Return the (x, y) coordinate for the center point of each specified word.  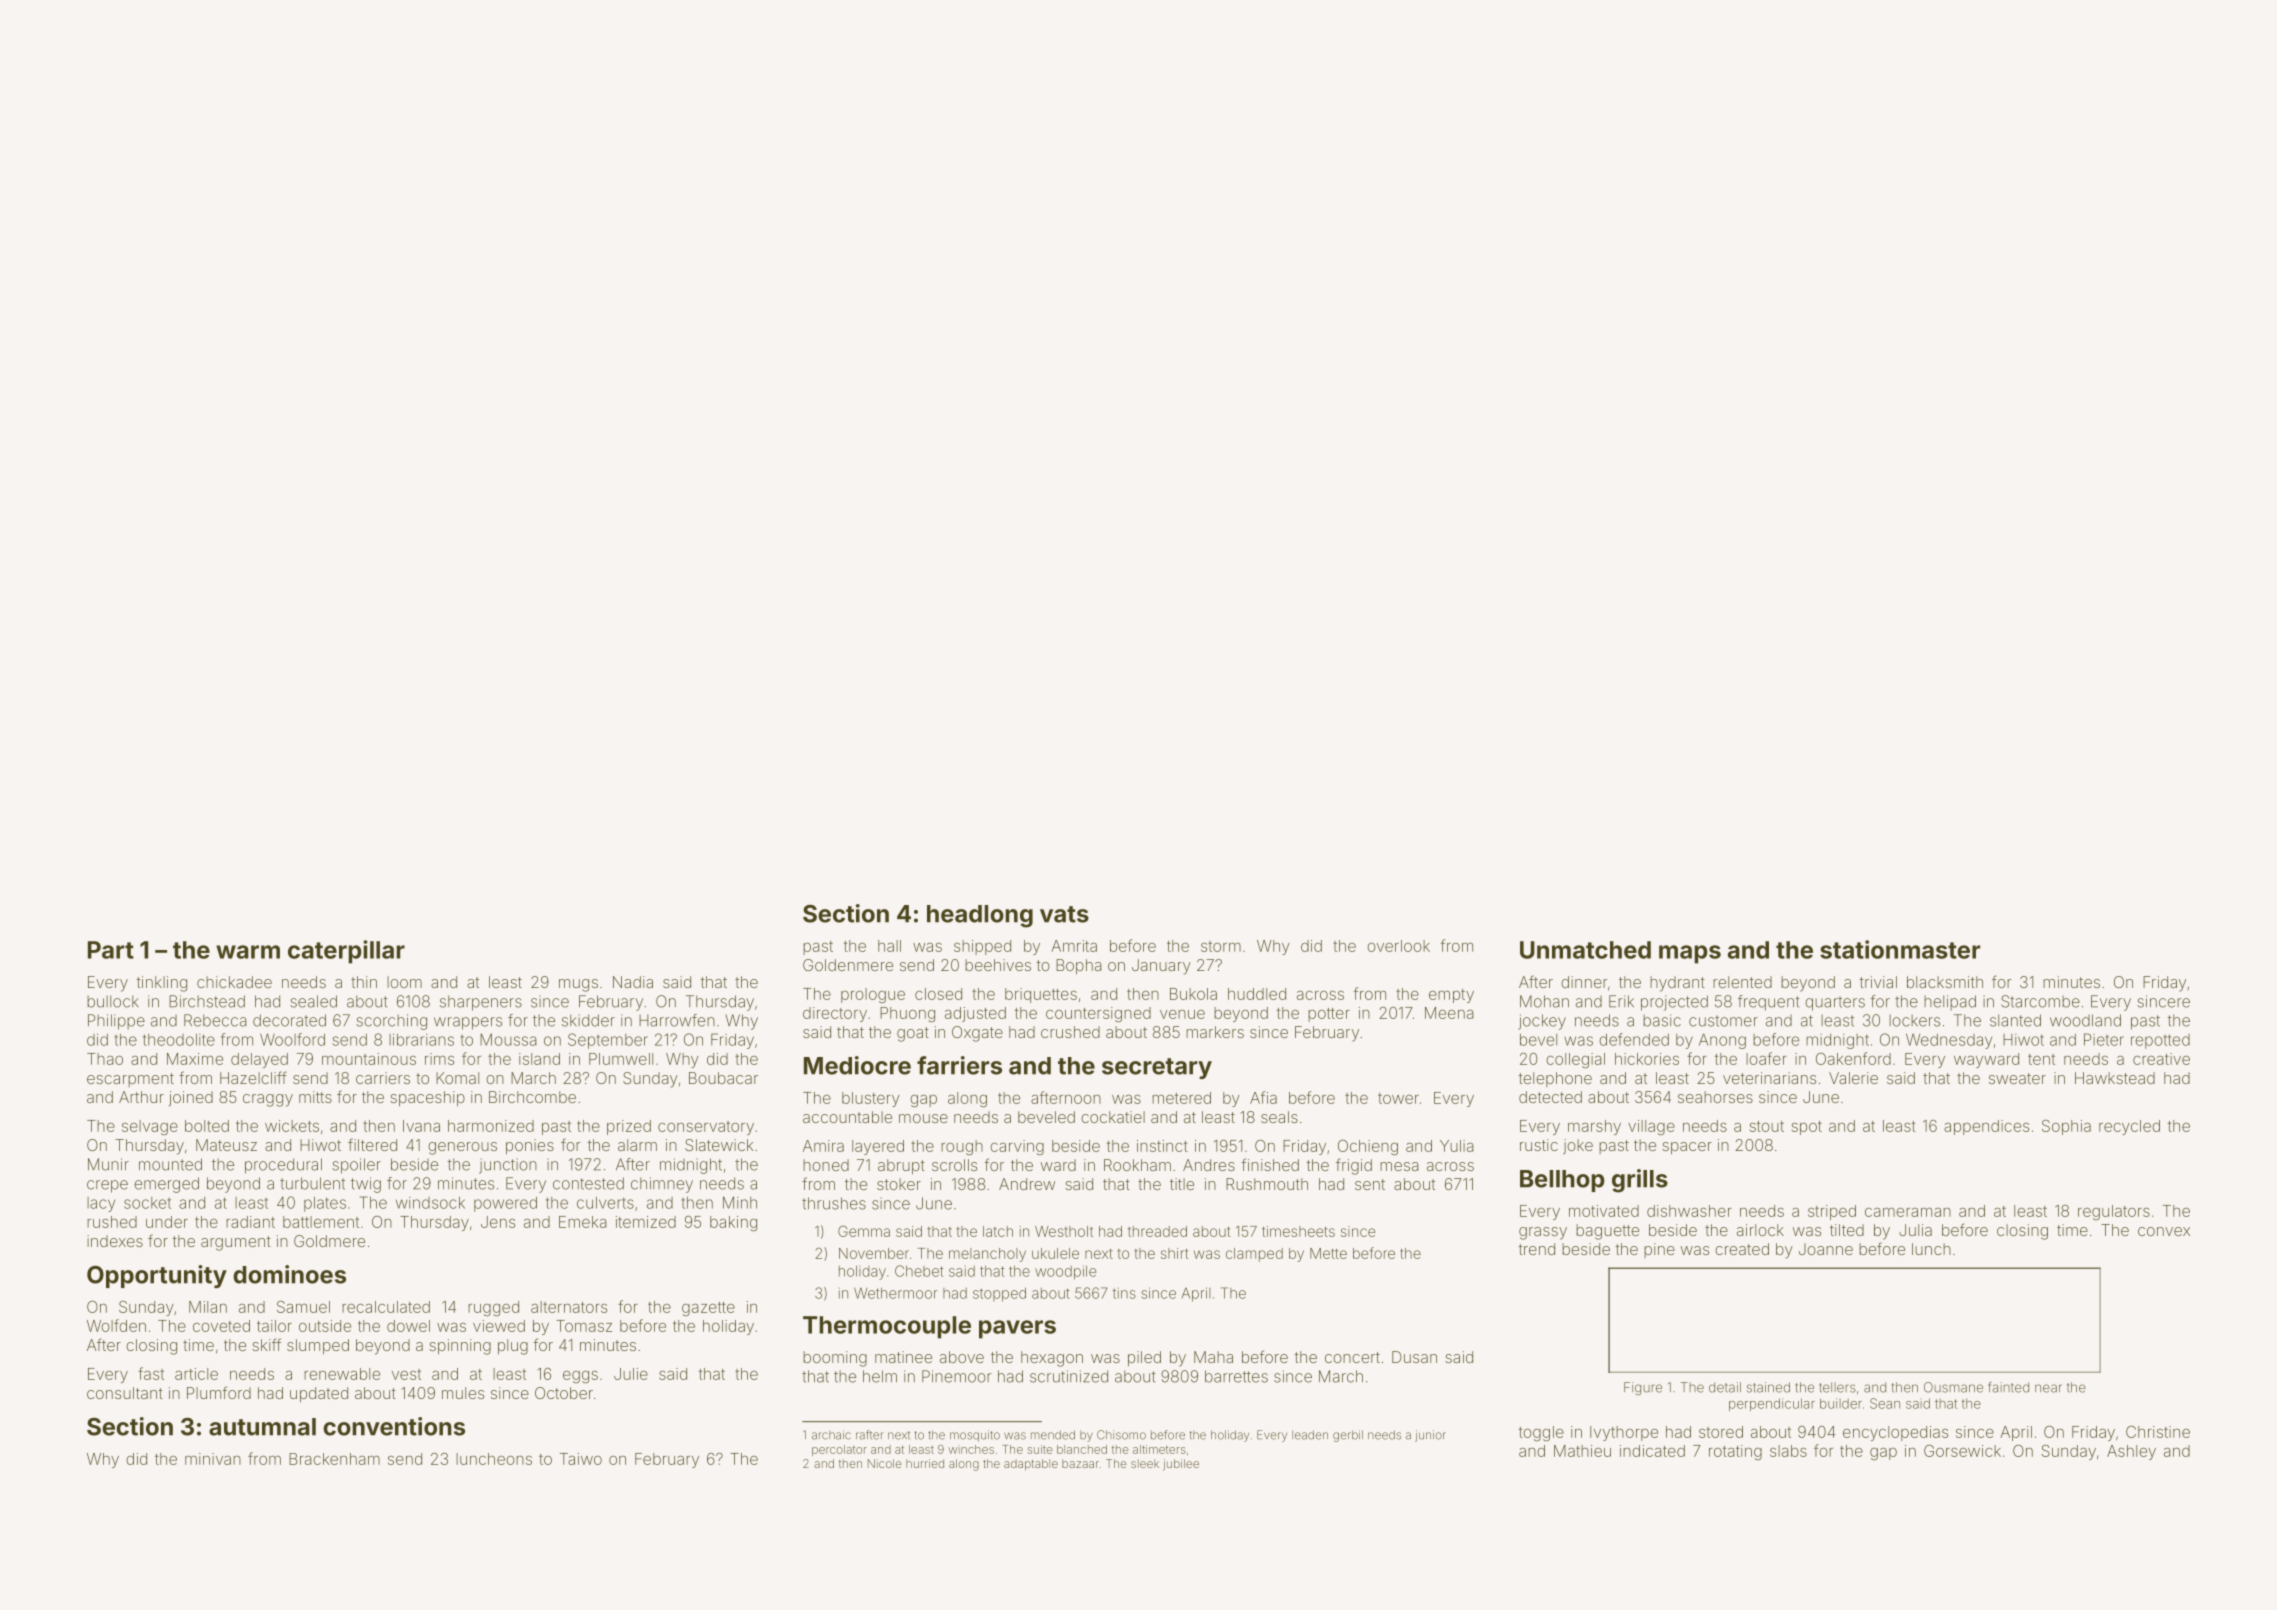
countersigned (1098, 1014)
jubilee (1181, 1465)
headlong (980, 916)
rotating (1735, 1452)
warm (248, 952)
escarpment (130, 1080)
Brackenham (334, 1459)
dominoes (289, 1274)
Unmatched (1585, 950)
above (962, 1357)
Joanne (1826, 1249)
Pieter (2104, 1039)
